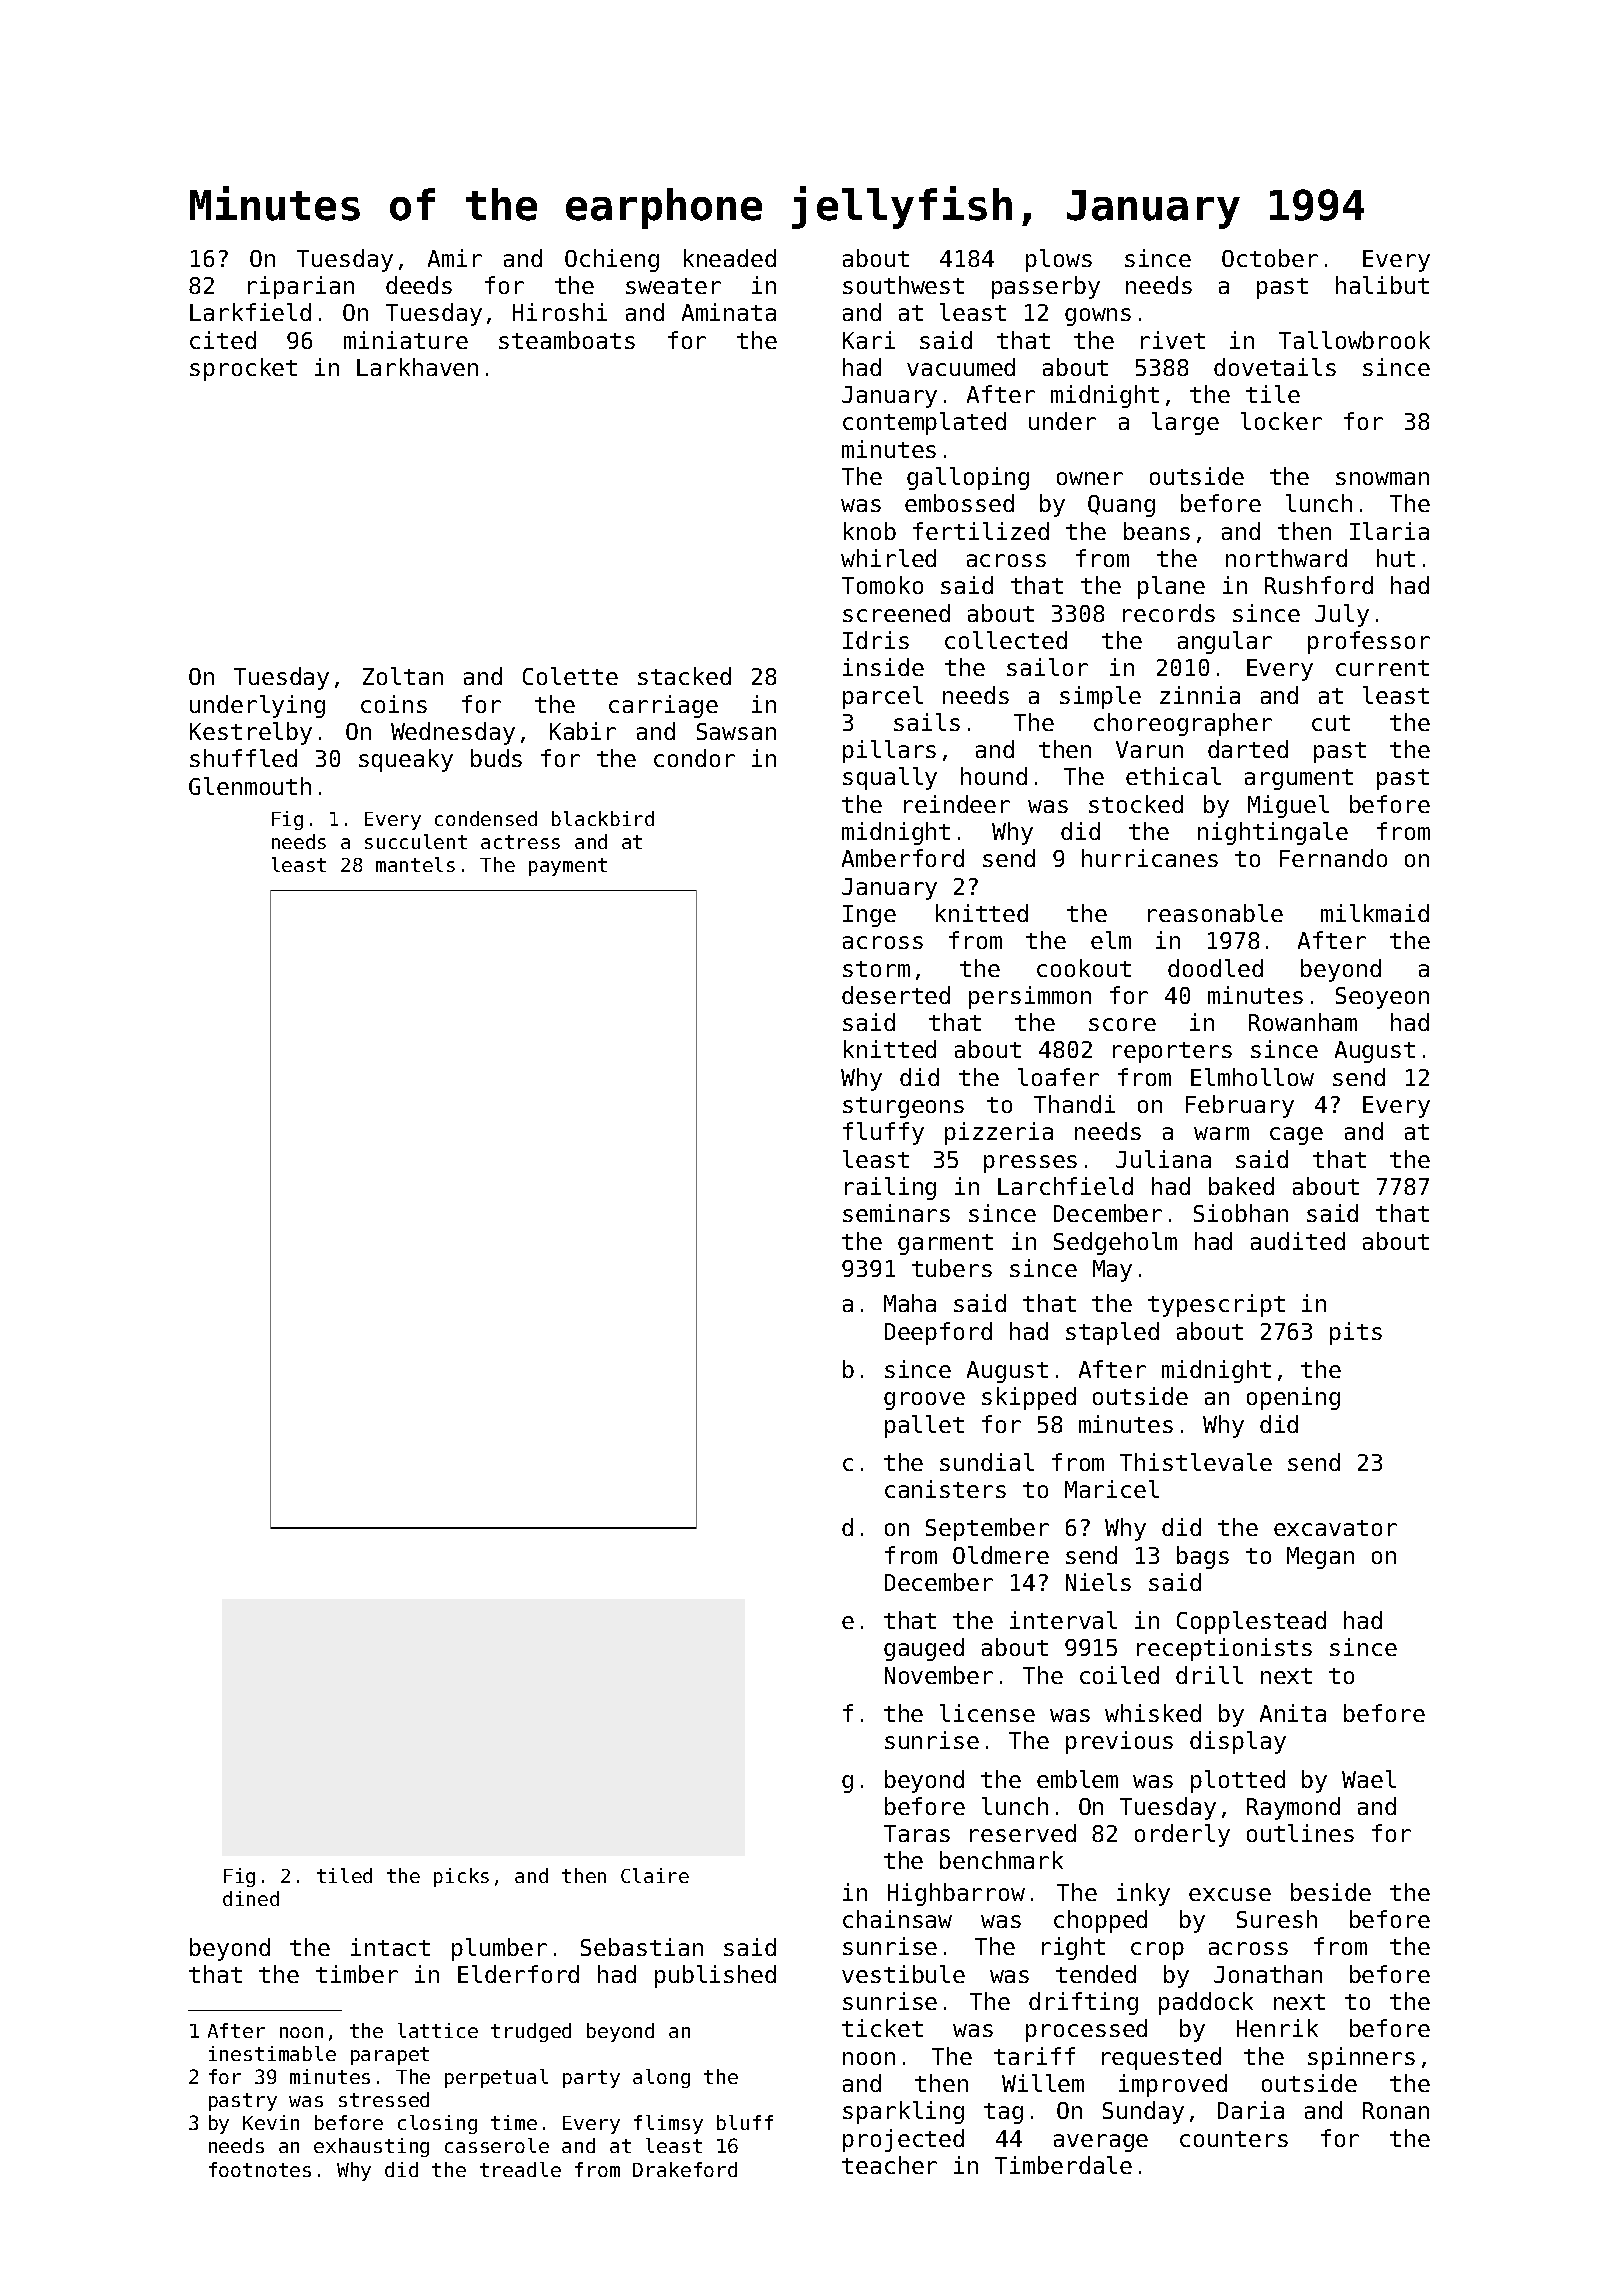 The image size is (1620, 2292). Describe the element at coordinates (1059, 260) in the image. I see `plows` at that location.
